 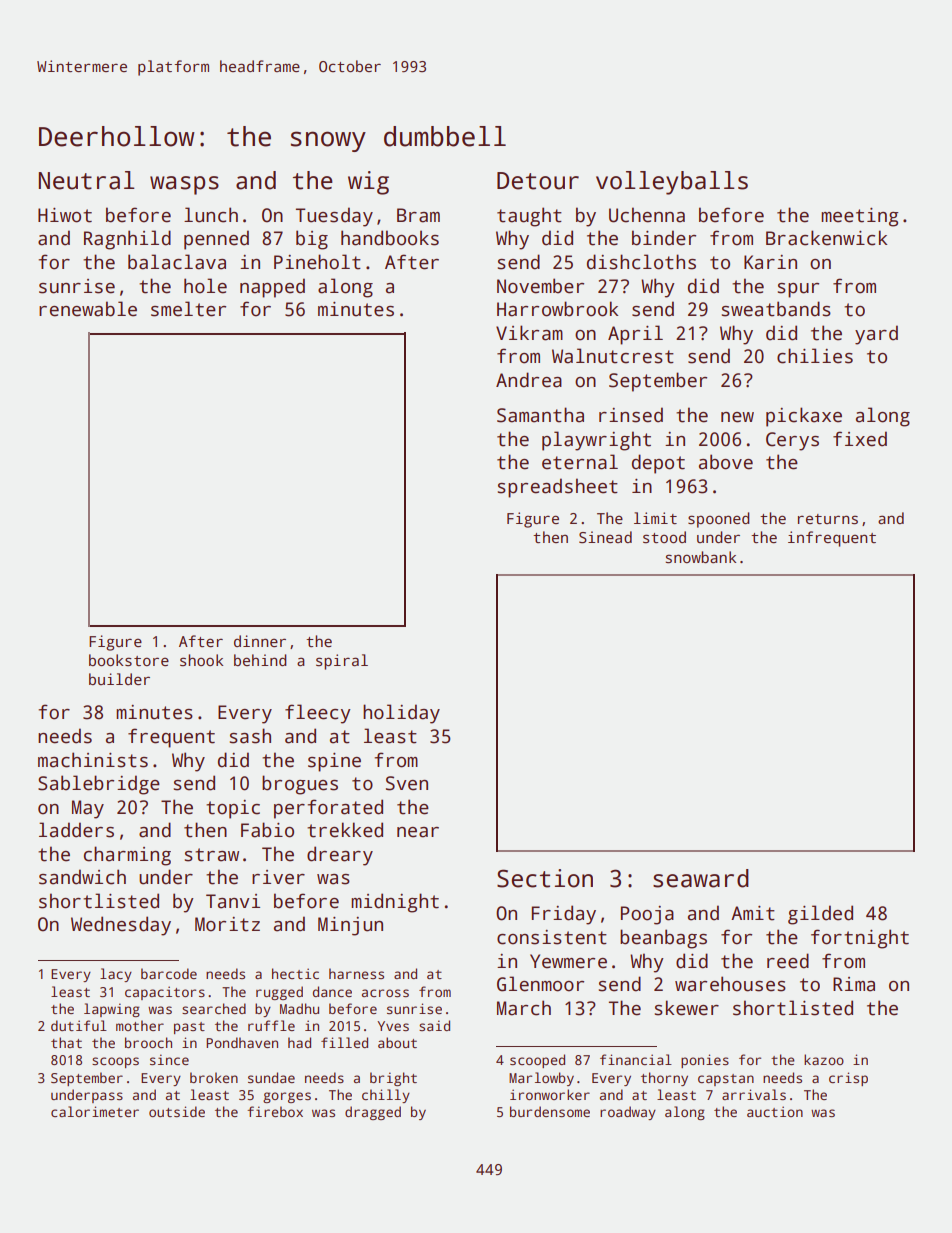 What do you see at coordinates (177, 262) in the screenshot?
I see `balaclava` at bounding box center [177, 262].
